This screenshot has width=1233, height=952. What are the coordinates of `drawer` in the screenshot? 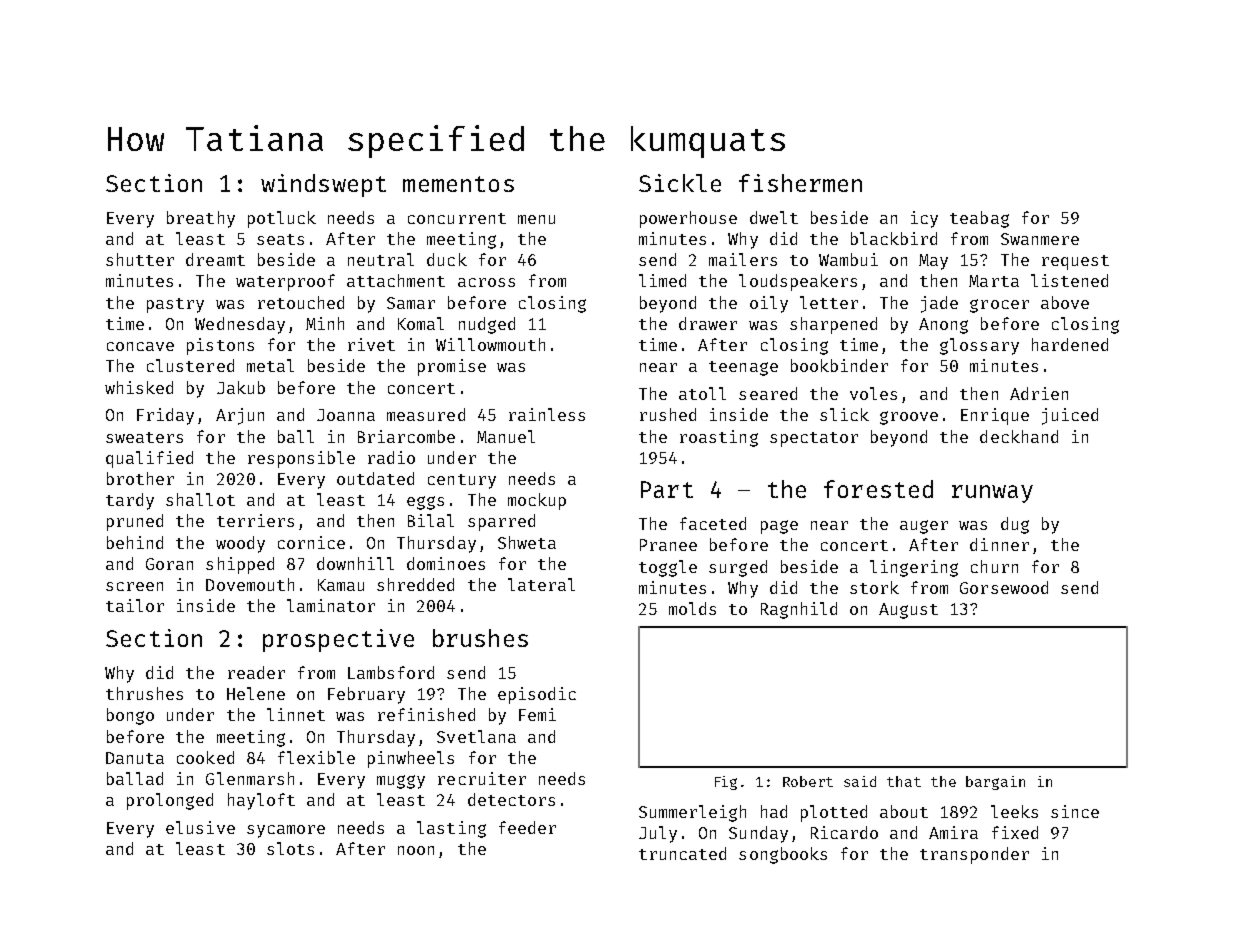 It's located at (708, 323).
